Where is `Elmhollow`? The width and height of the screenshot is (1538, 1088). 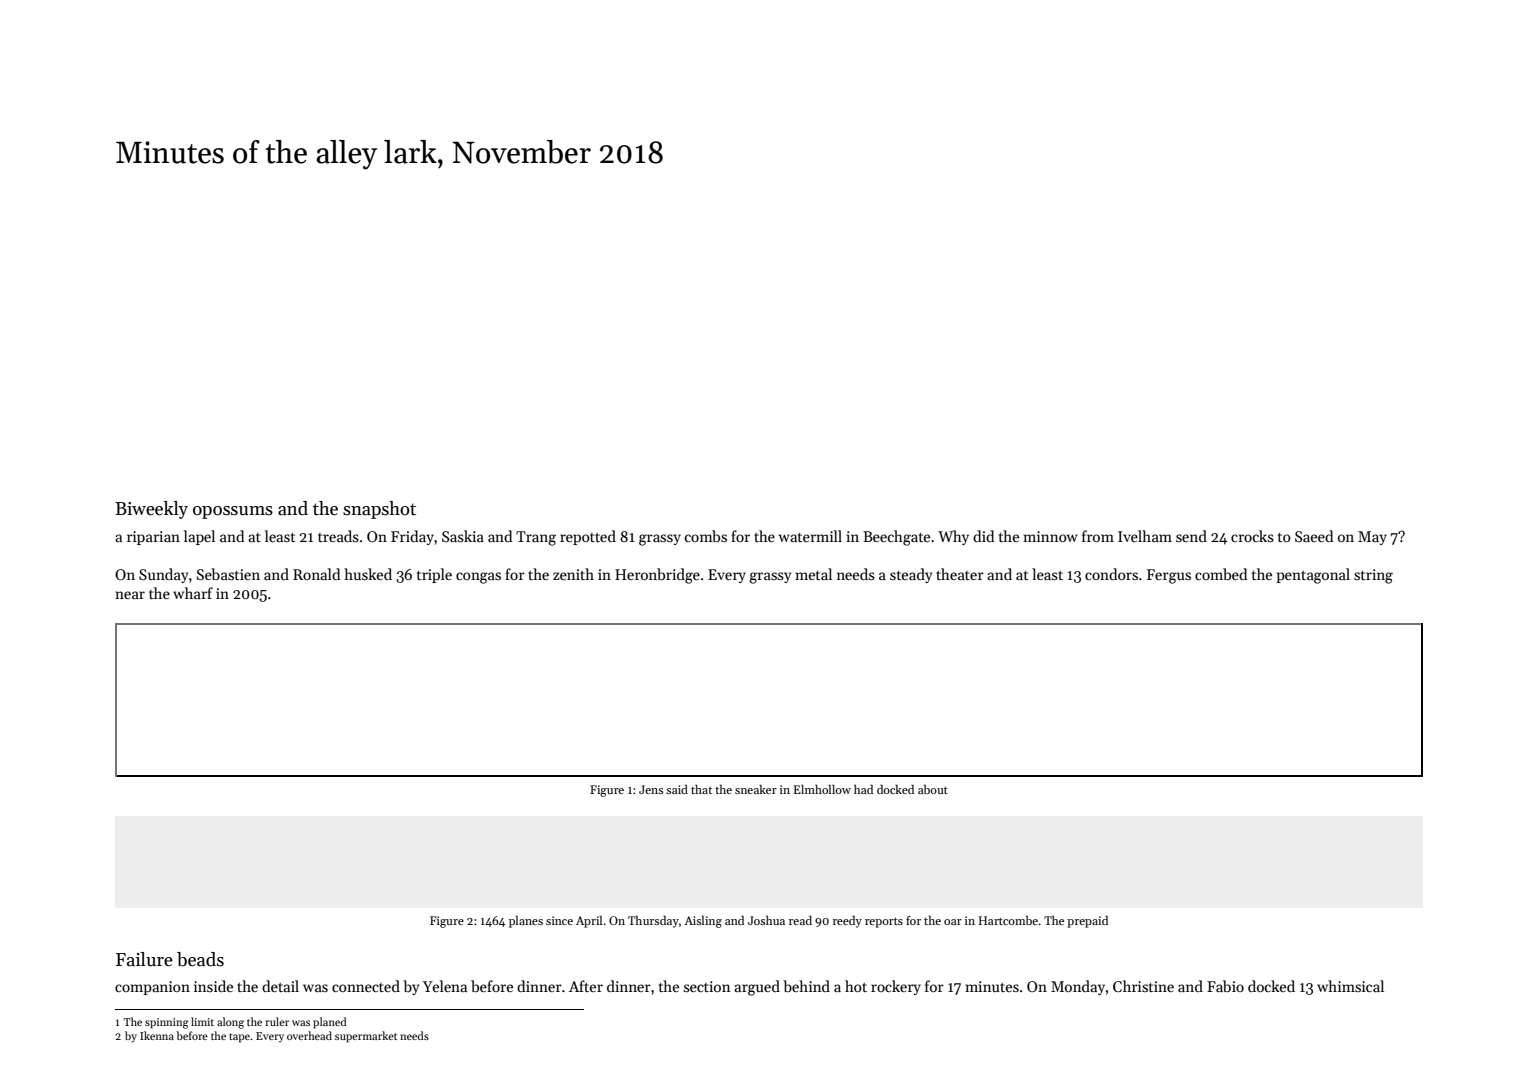 Elmhollow is located at coordinates (822, 789).
